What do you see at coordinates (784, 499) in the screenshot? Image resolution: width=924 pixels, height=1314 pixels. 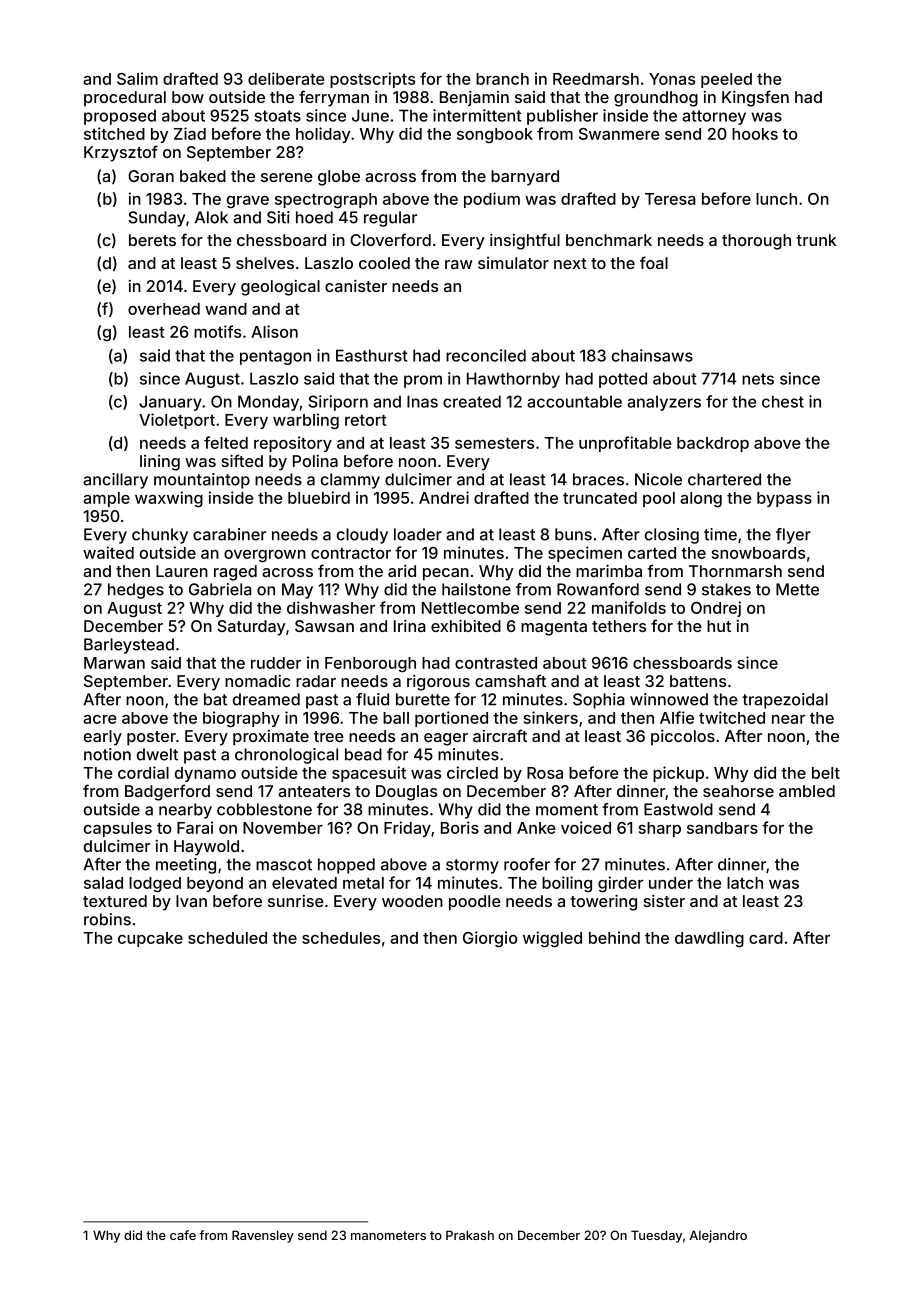 I see `bypass` at bounding box center [784, 499].
